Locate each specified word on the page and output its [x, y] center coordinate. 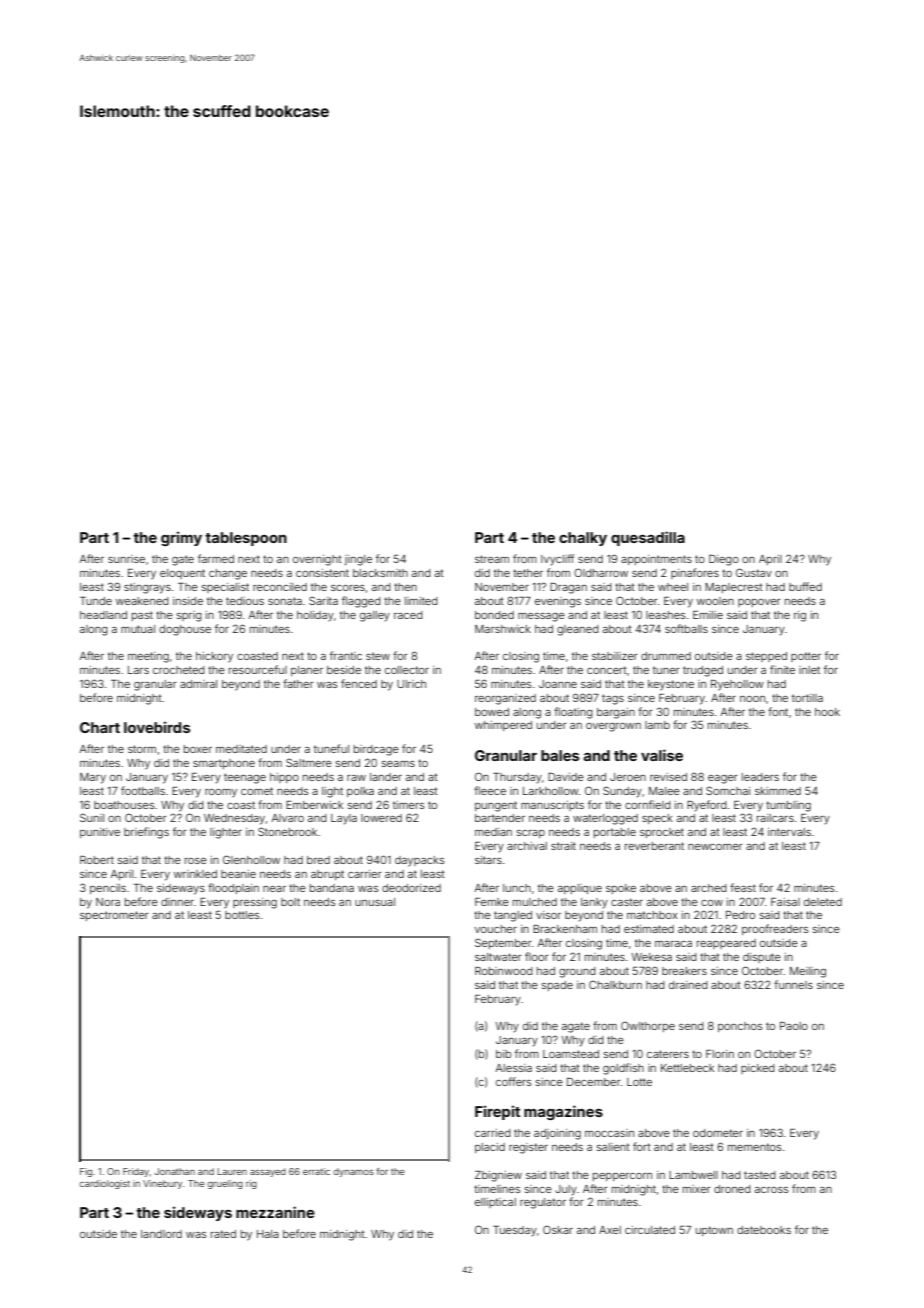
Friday [136, 1172]
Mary [93, 778]
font [778, 711]
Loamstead [571, 1054]
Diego [724, 560]
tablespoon [246, 539]
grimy [181, 538]
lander [386, 777]
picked [758, 1069]
